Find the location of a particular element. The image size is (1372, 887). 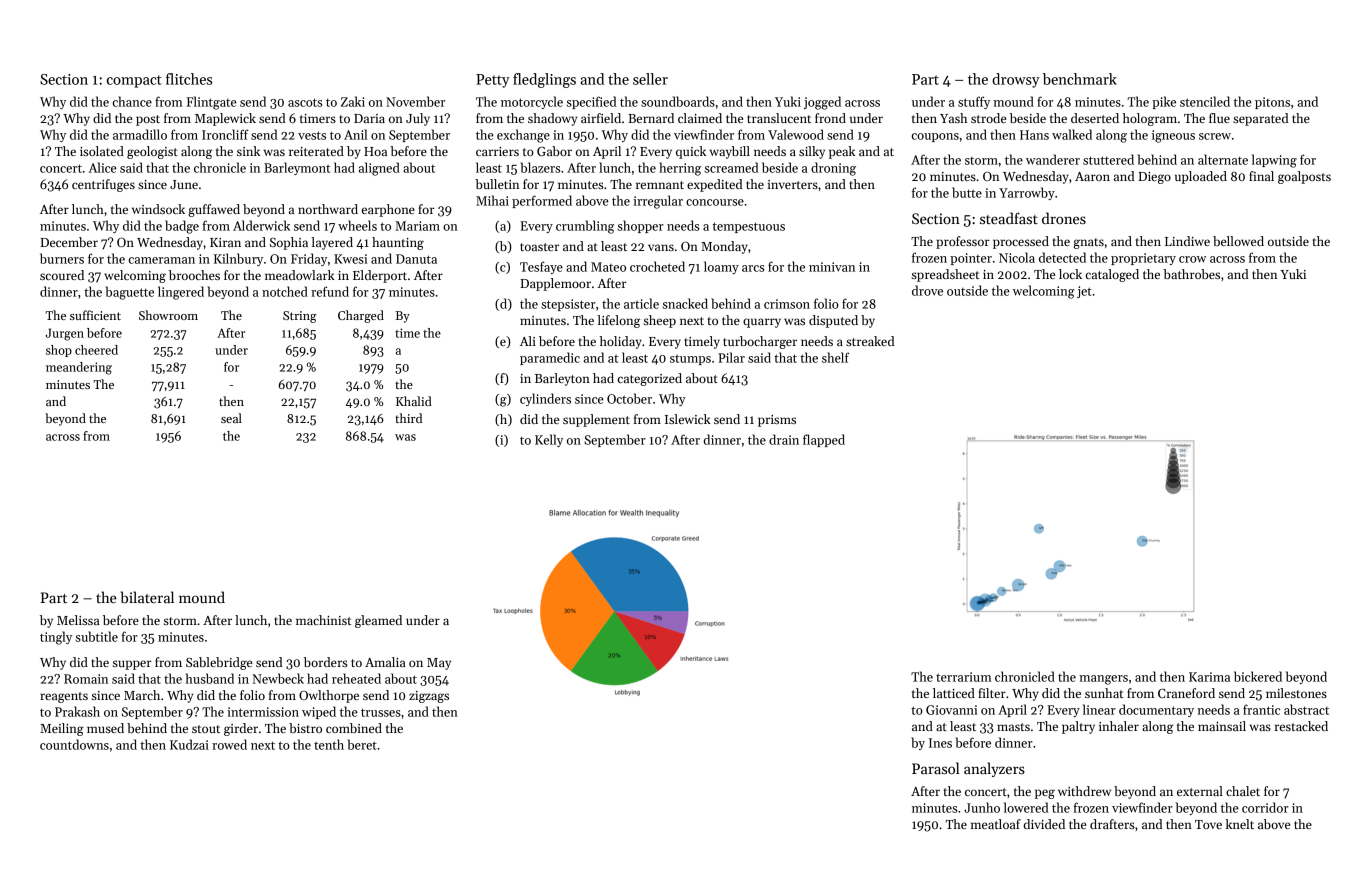

flitches is located at coordinates (189, 79).
